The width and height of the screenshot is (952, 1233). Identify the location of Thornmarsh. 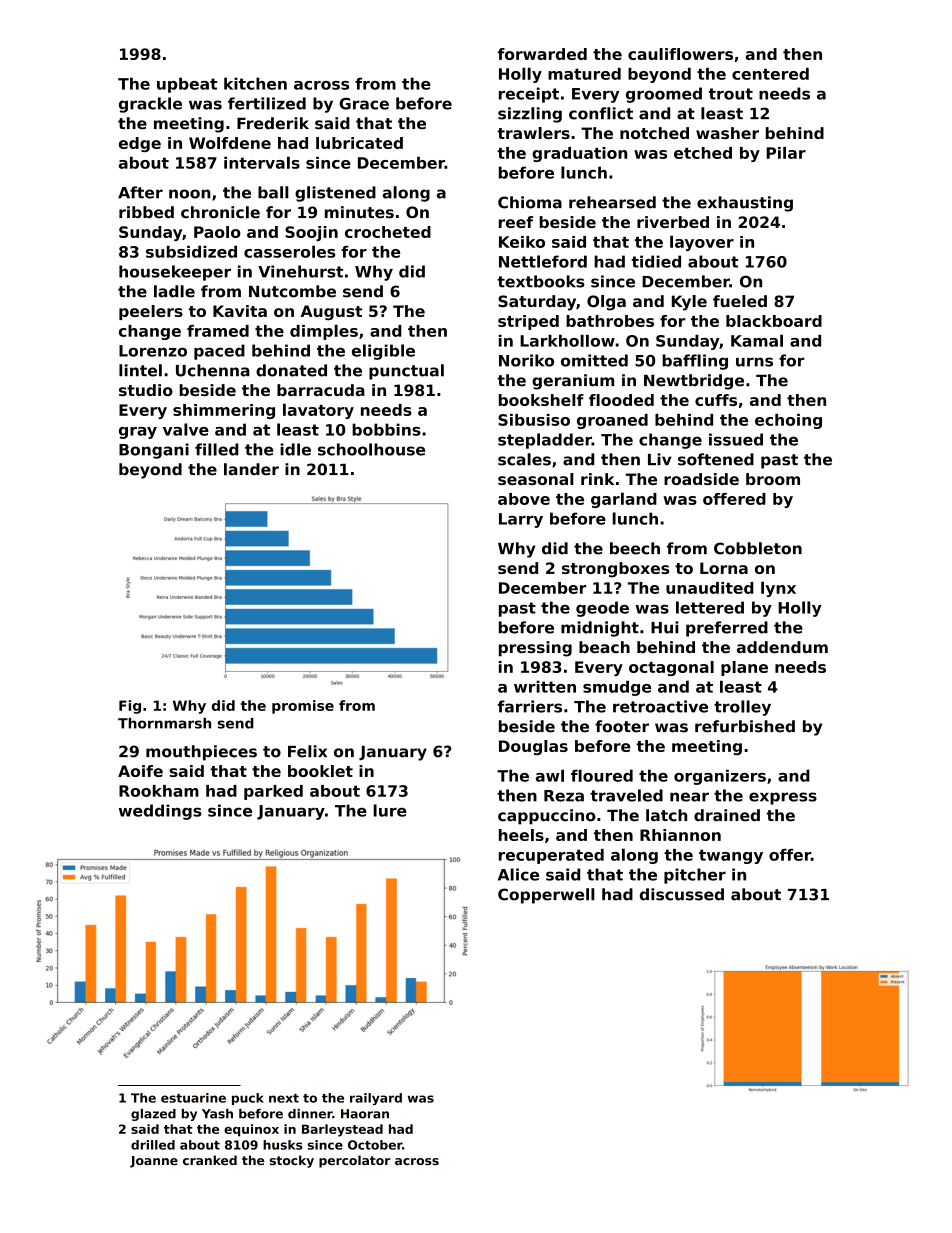
(164, 723).
